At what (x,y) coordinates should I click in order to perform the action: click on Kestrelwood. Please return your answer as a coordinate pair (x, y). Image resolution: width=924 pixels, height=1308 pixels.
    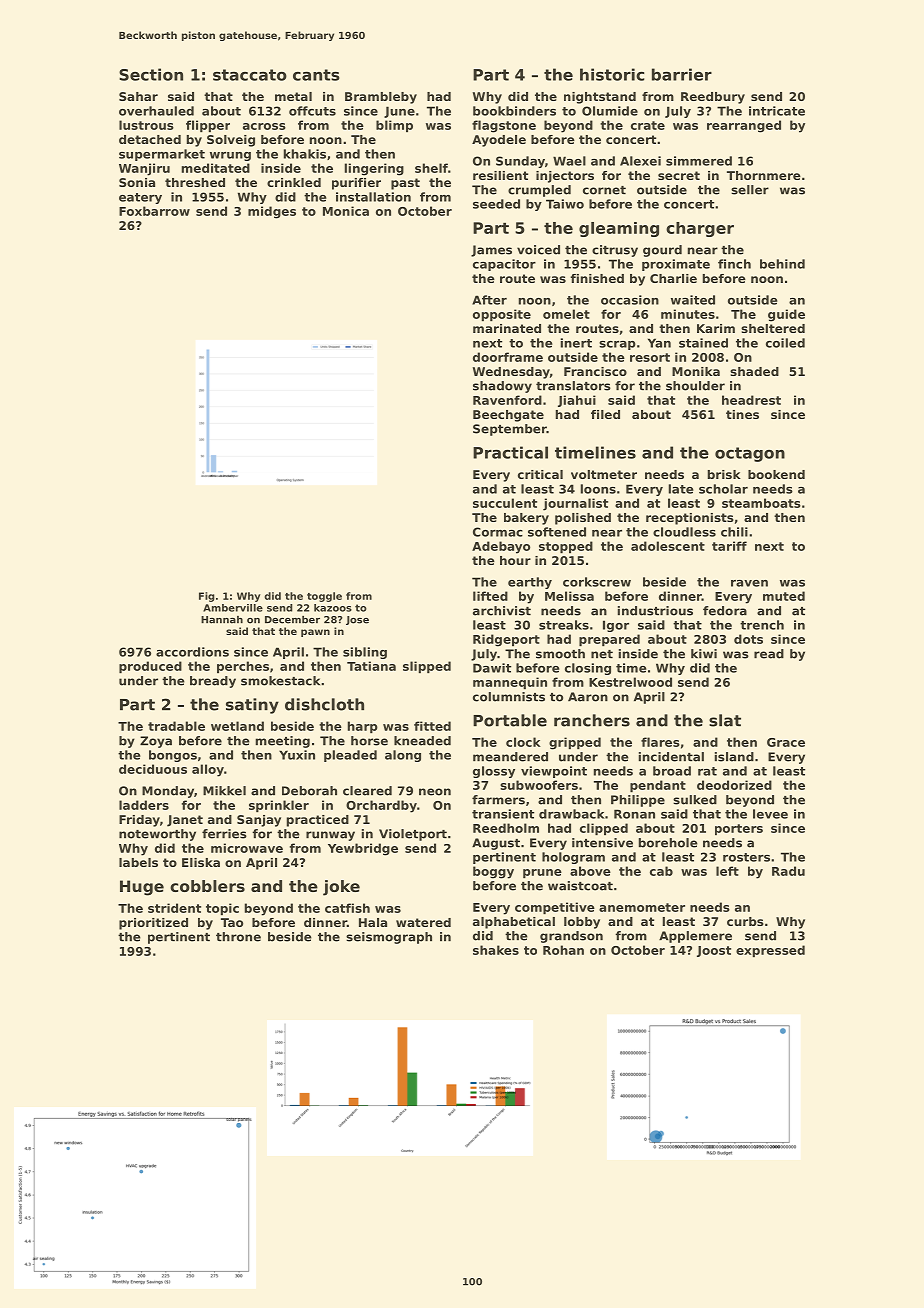
    Looking at the image, I should click on (630, 682).
